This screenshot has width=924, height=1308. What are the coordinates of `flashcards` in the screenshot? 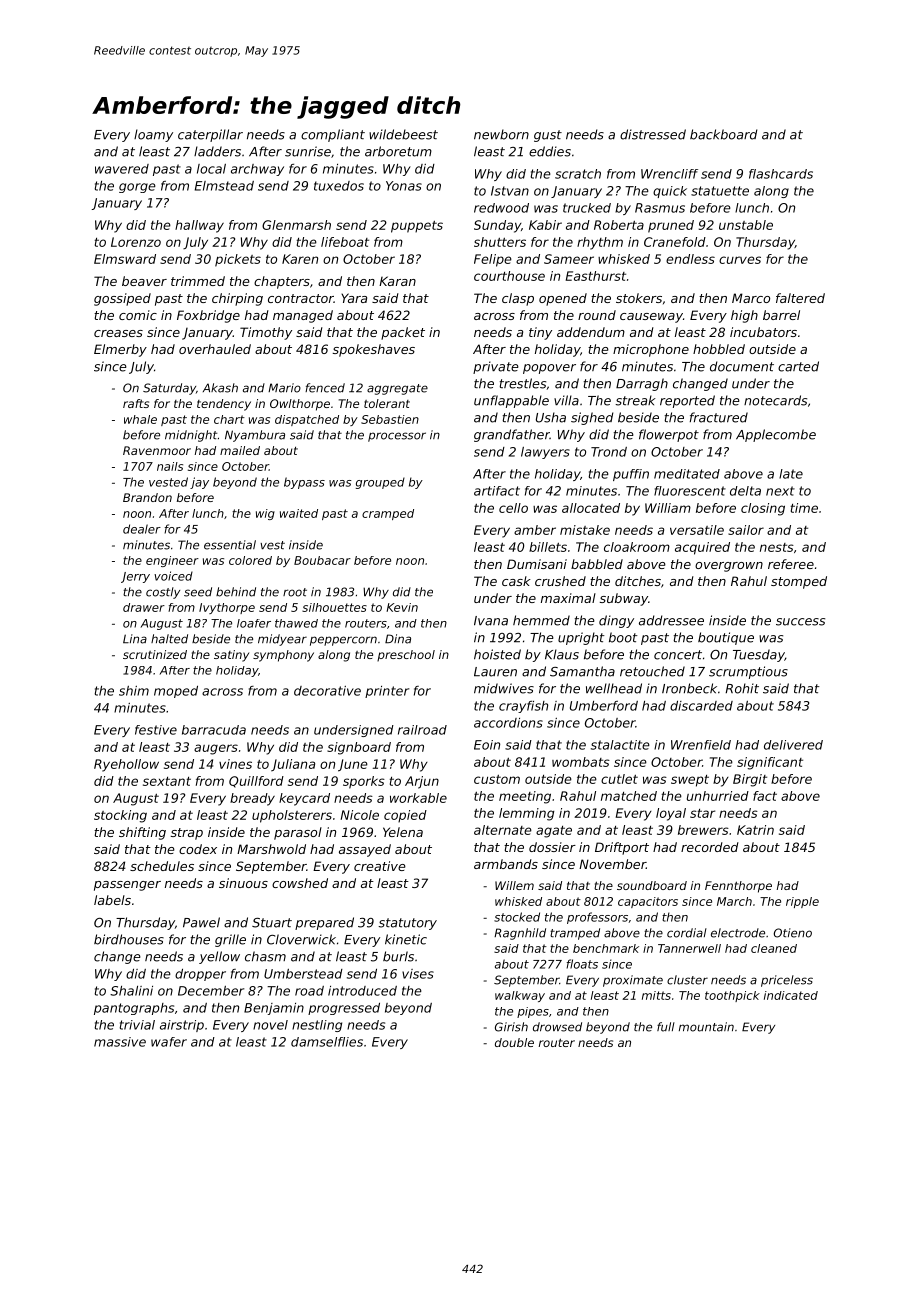 It's located at (781, 174).
